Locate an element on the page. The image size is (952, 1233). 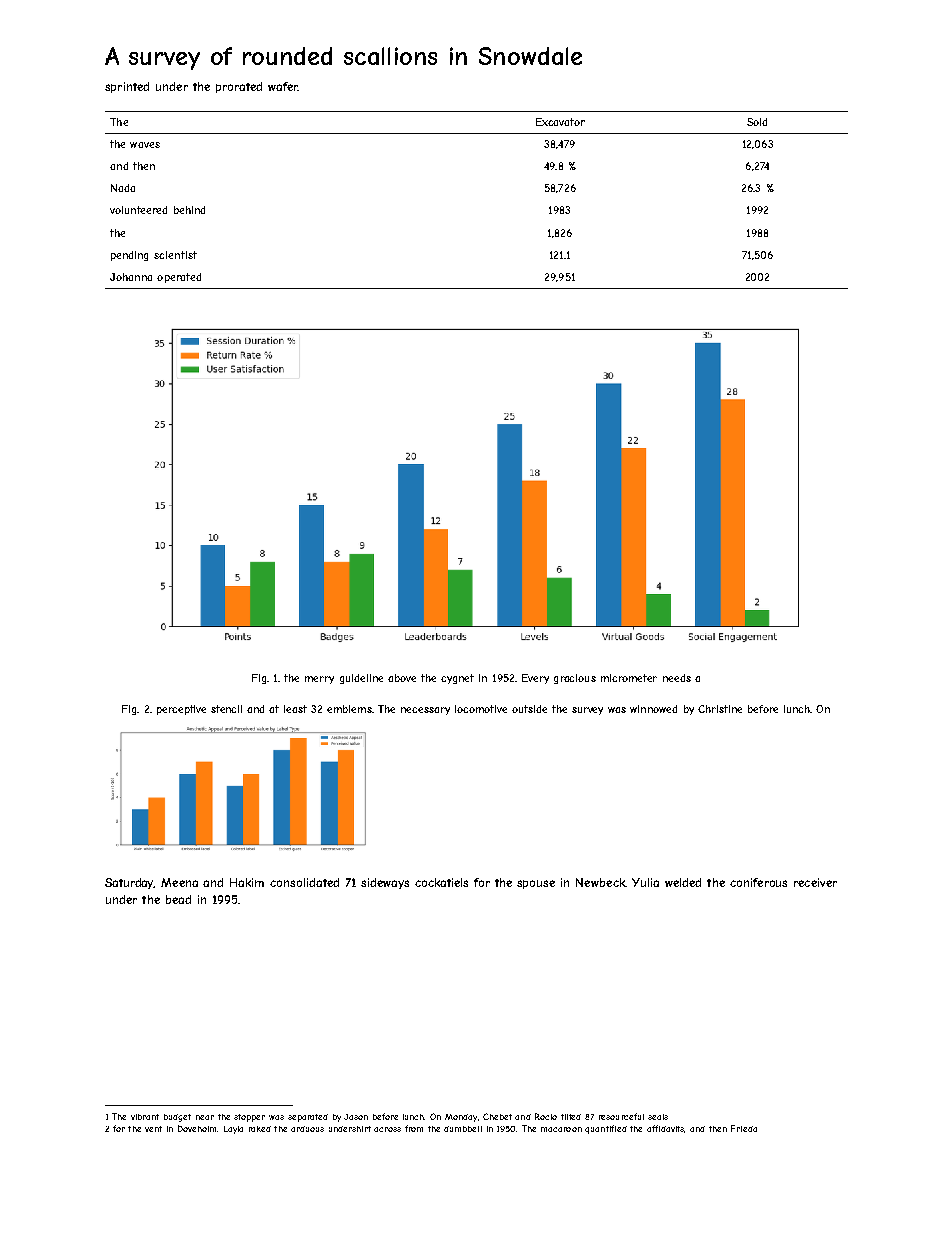
cockatiels is located at coordinates (441, 882).
